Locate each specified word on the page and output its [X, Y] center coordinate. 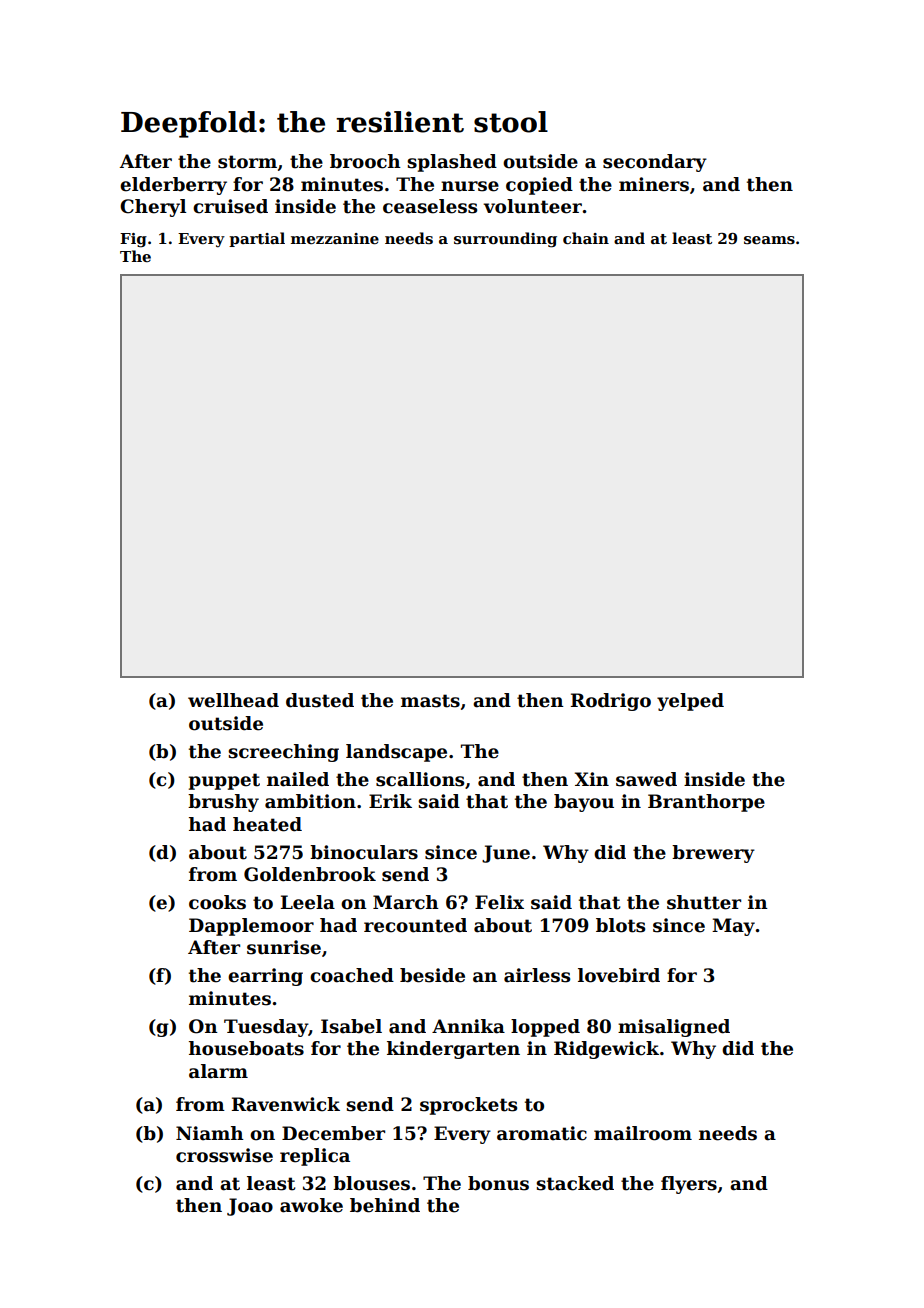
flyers [689, 1185]
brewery [713, 854]
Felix [499, 902]
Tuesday [266, 1028]
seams [769, 240]
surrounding [505, 240]
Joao [250, 1207]
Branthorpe [706, 803]
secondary [655, 163]
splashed [452, 163]
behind [385, 1205]
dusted [320, 700]
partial [257, 239]
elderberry [173, 186]
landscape [396, 753]
